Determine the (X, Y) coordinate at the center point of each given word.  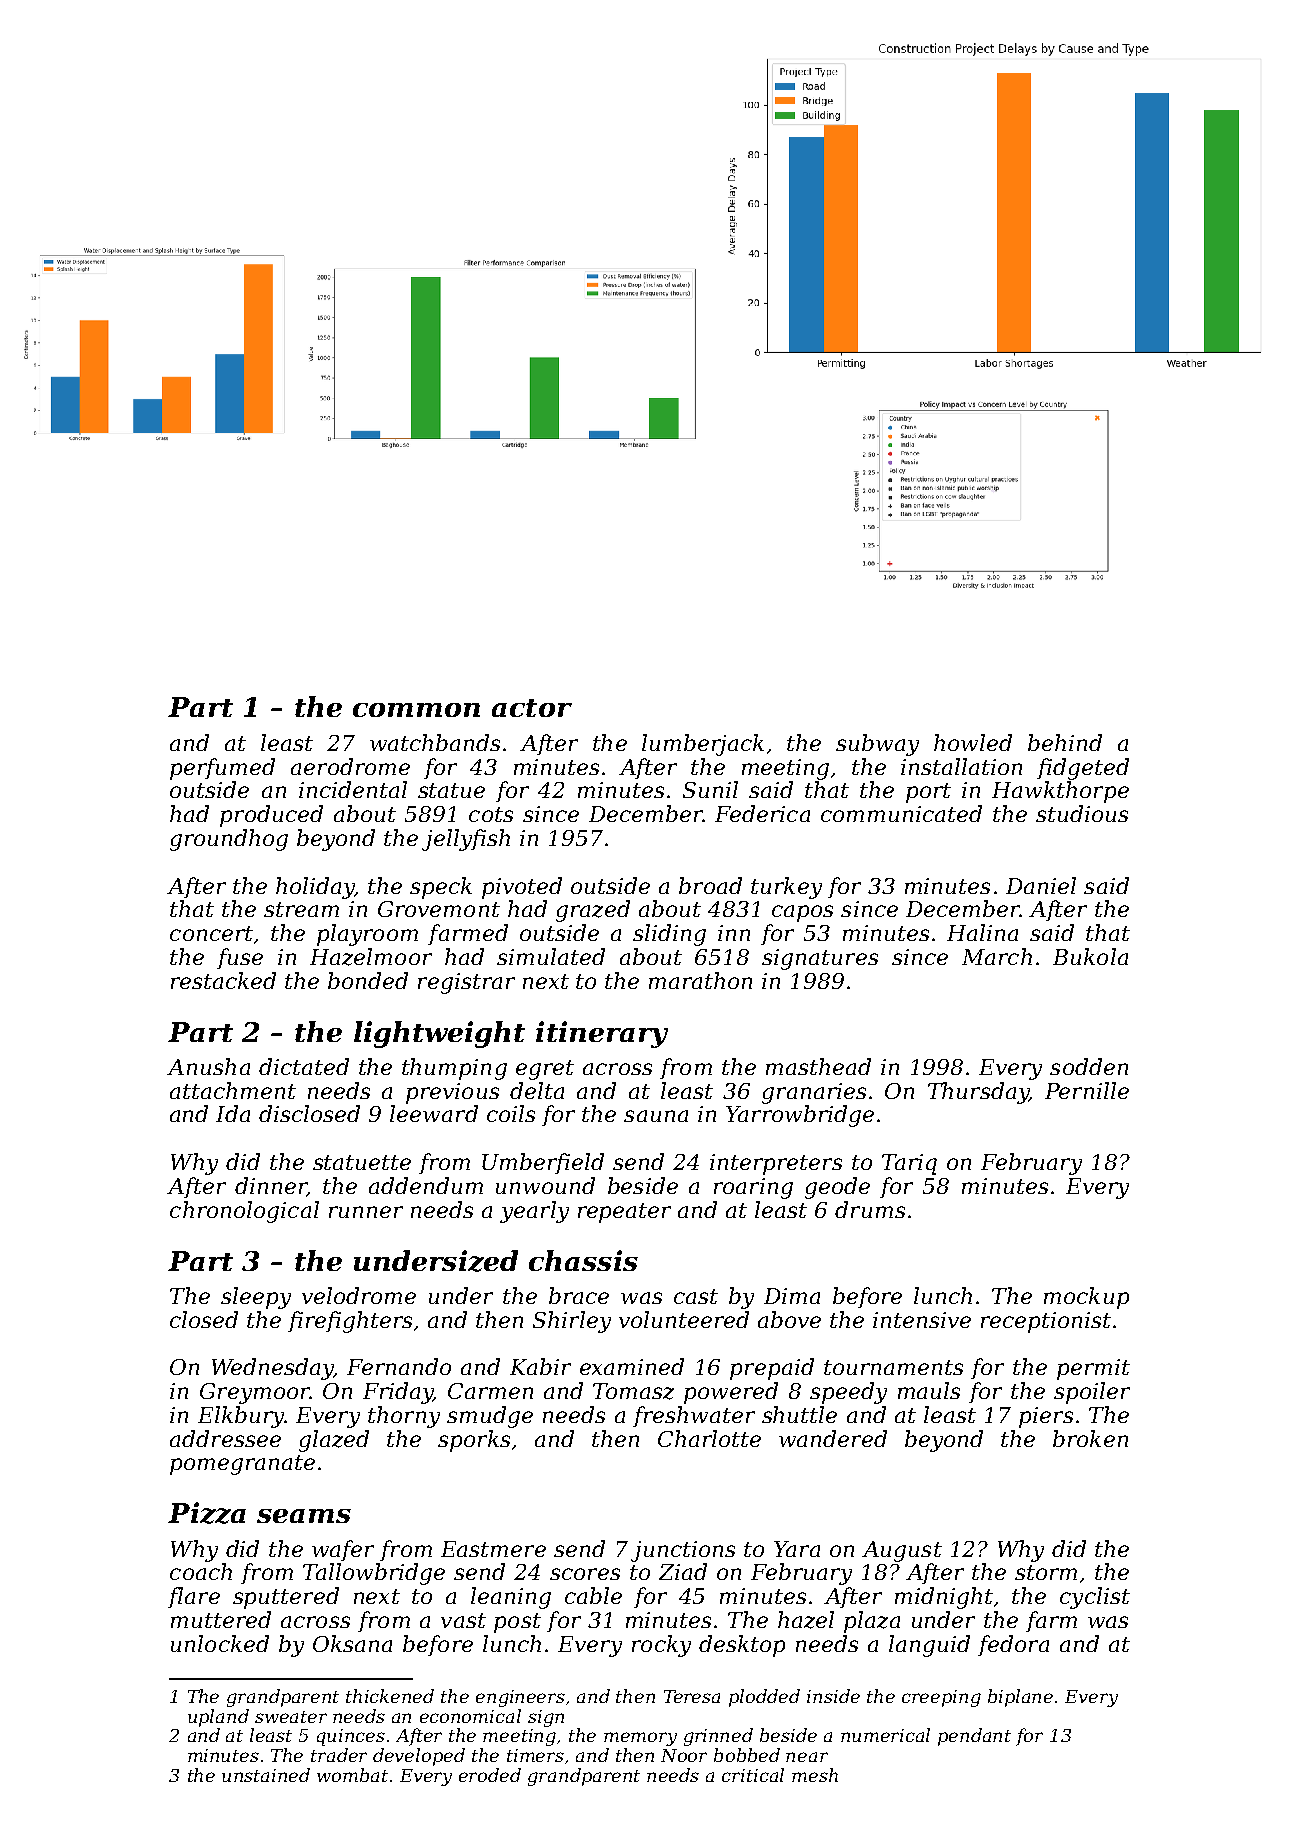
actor (532, 708)
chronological (244, 1212)
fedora (1013, 1645)
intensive (922, 1320)
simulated (551, 956)
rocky (661, 1646)
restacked (223, 980)
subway (877, 745)
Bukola (1090, 956)
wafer (343, 1550)
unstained (266, 1775)
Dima (792, 1296)
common (416, 710)
